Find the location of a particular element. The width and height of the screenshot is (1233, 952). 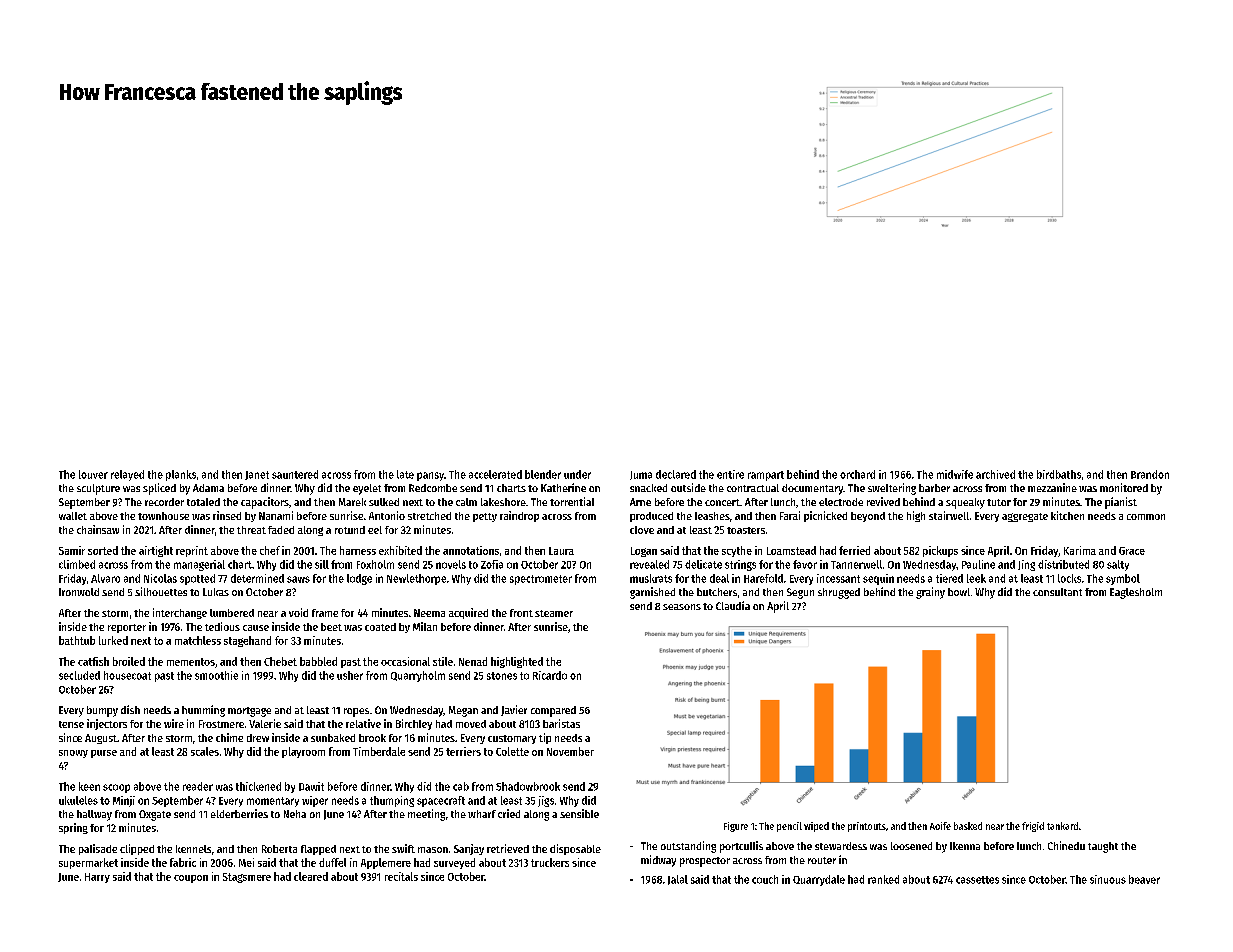

baristas is located at coordinates (561, 723).
